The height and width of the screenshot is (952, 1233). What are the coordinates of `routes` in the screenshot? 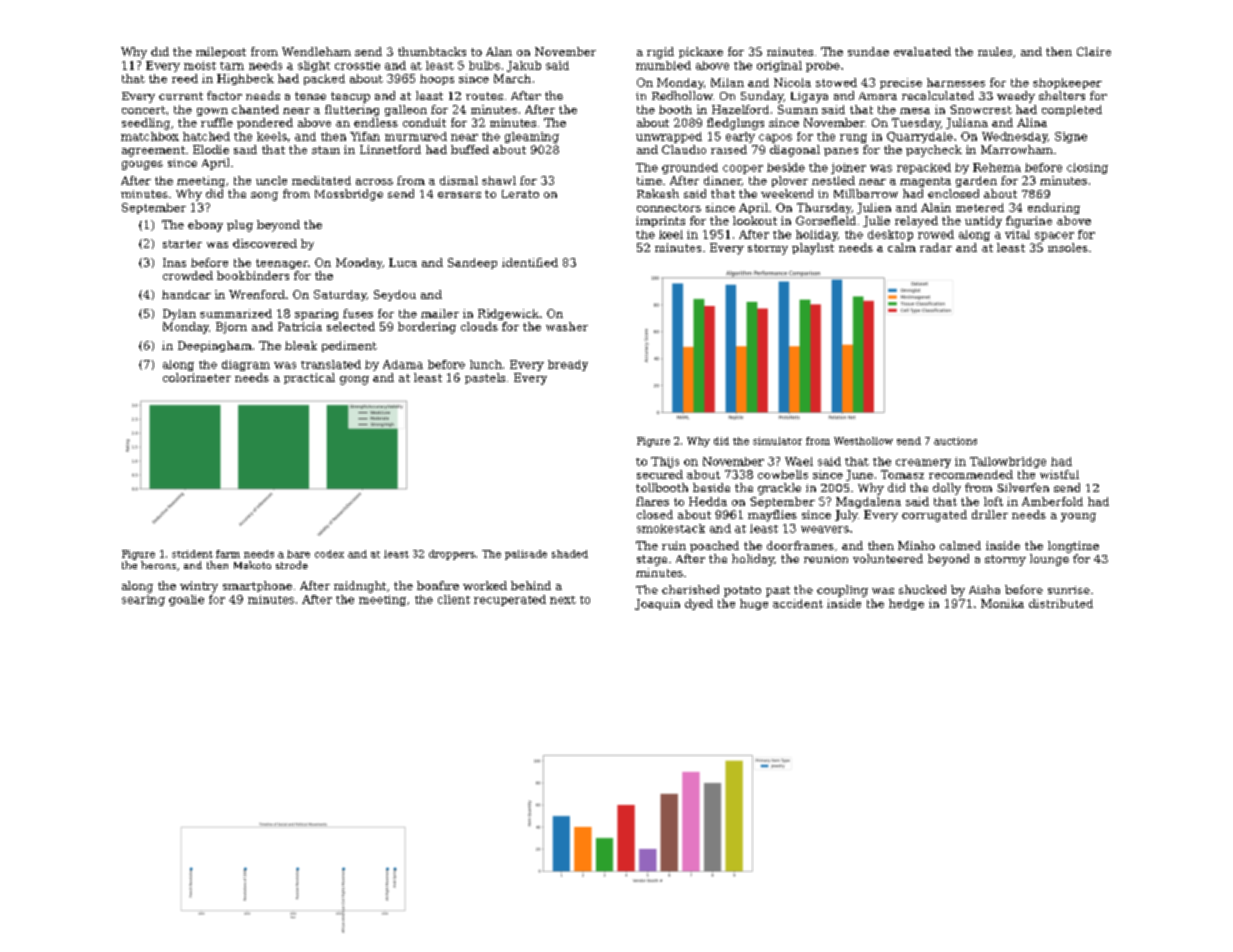 It's located at (484, 96).
